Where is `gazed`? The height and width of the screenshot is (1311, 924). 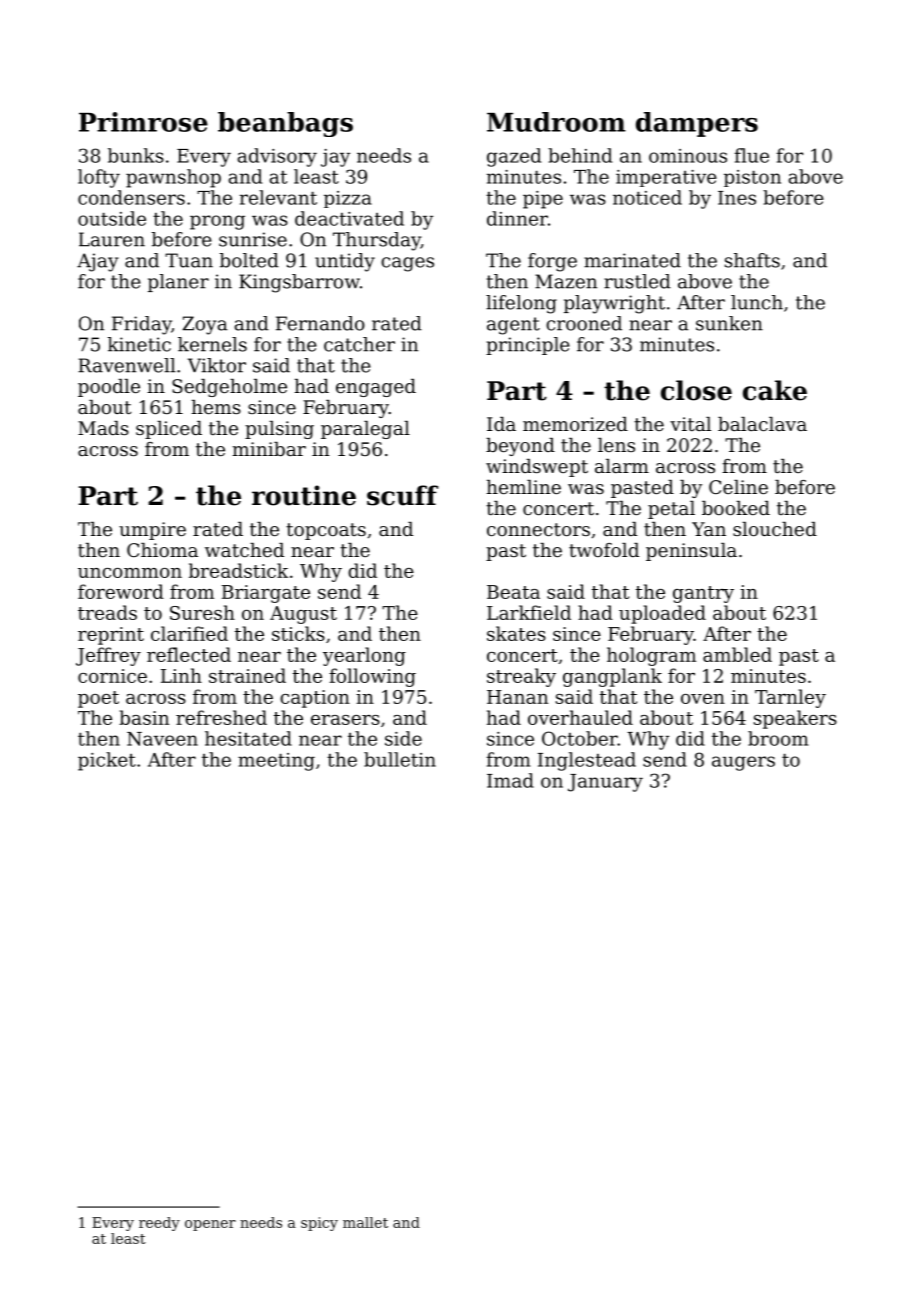
gazed is located at coordinates (514, 157).
